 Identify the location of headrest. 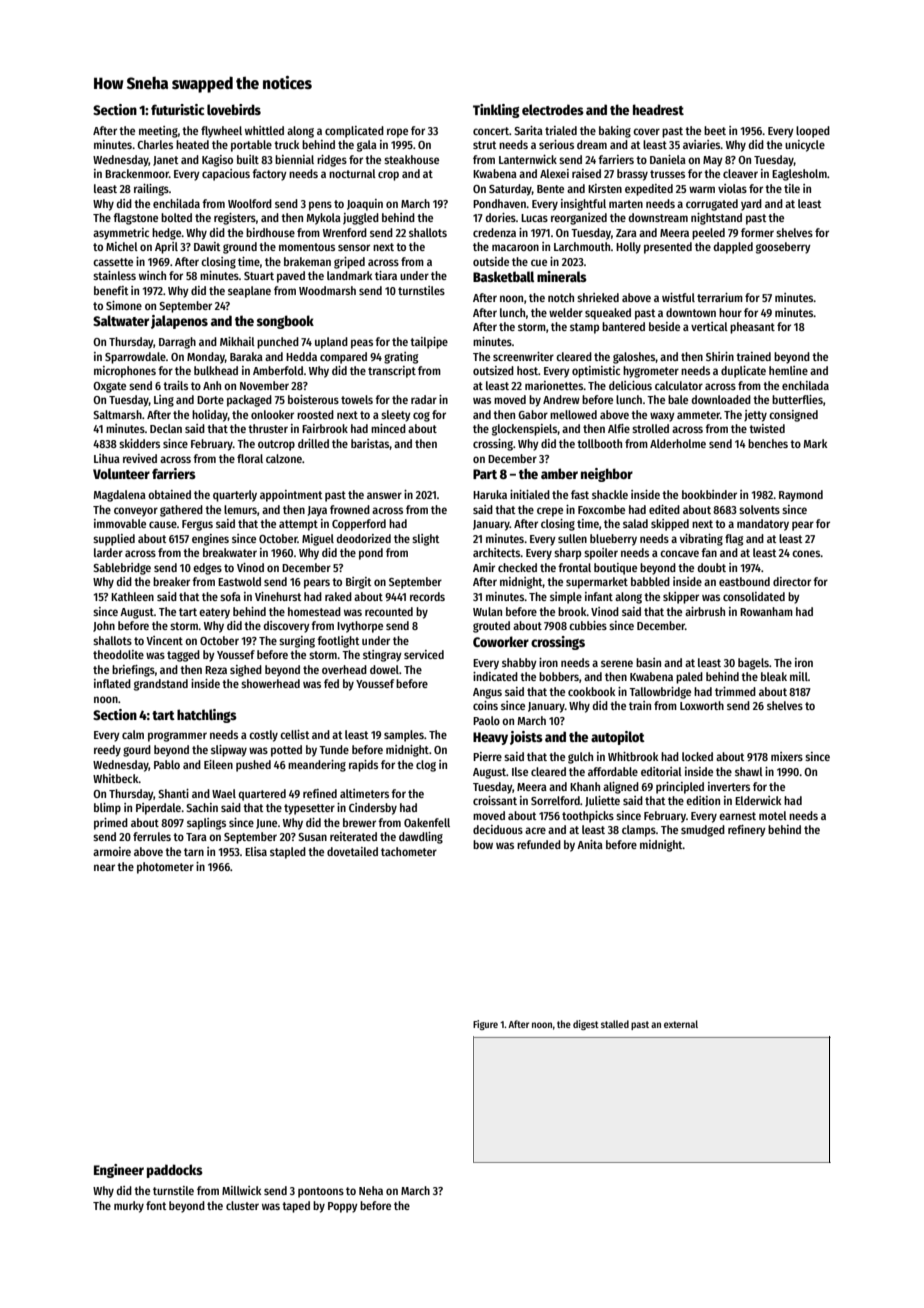
(658, 109).
